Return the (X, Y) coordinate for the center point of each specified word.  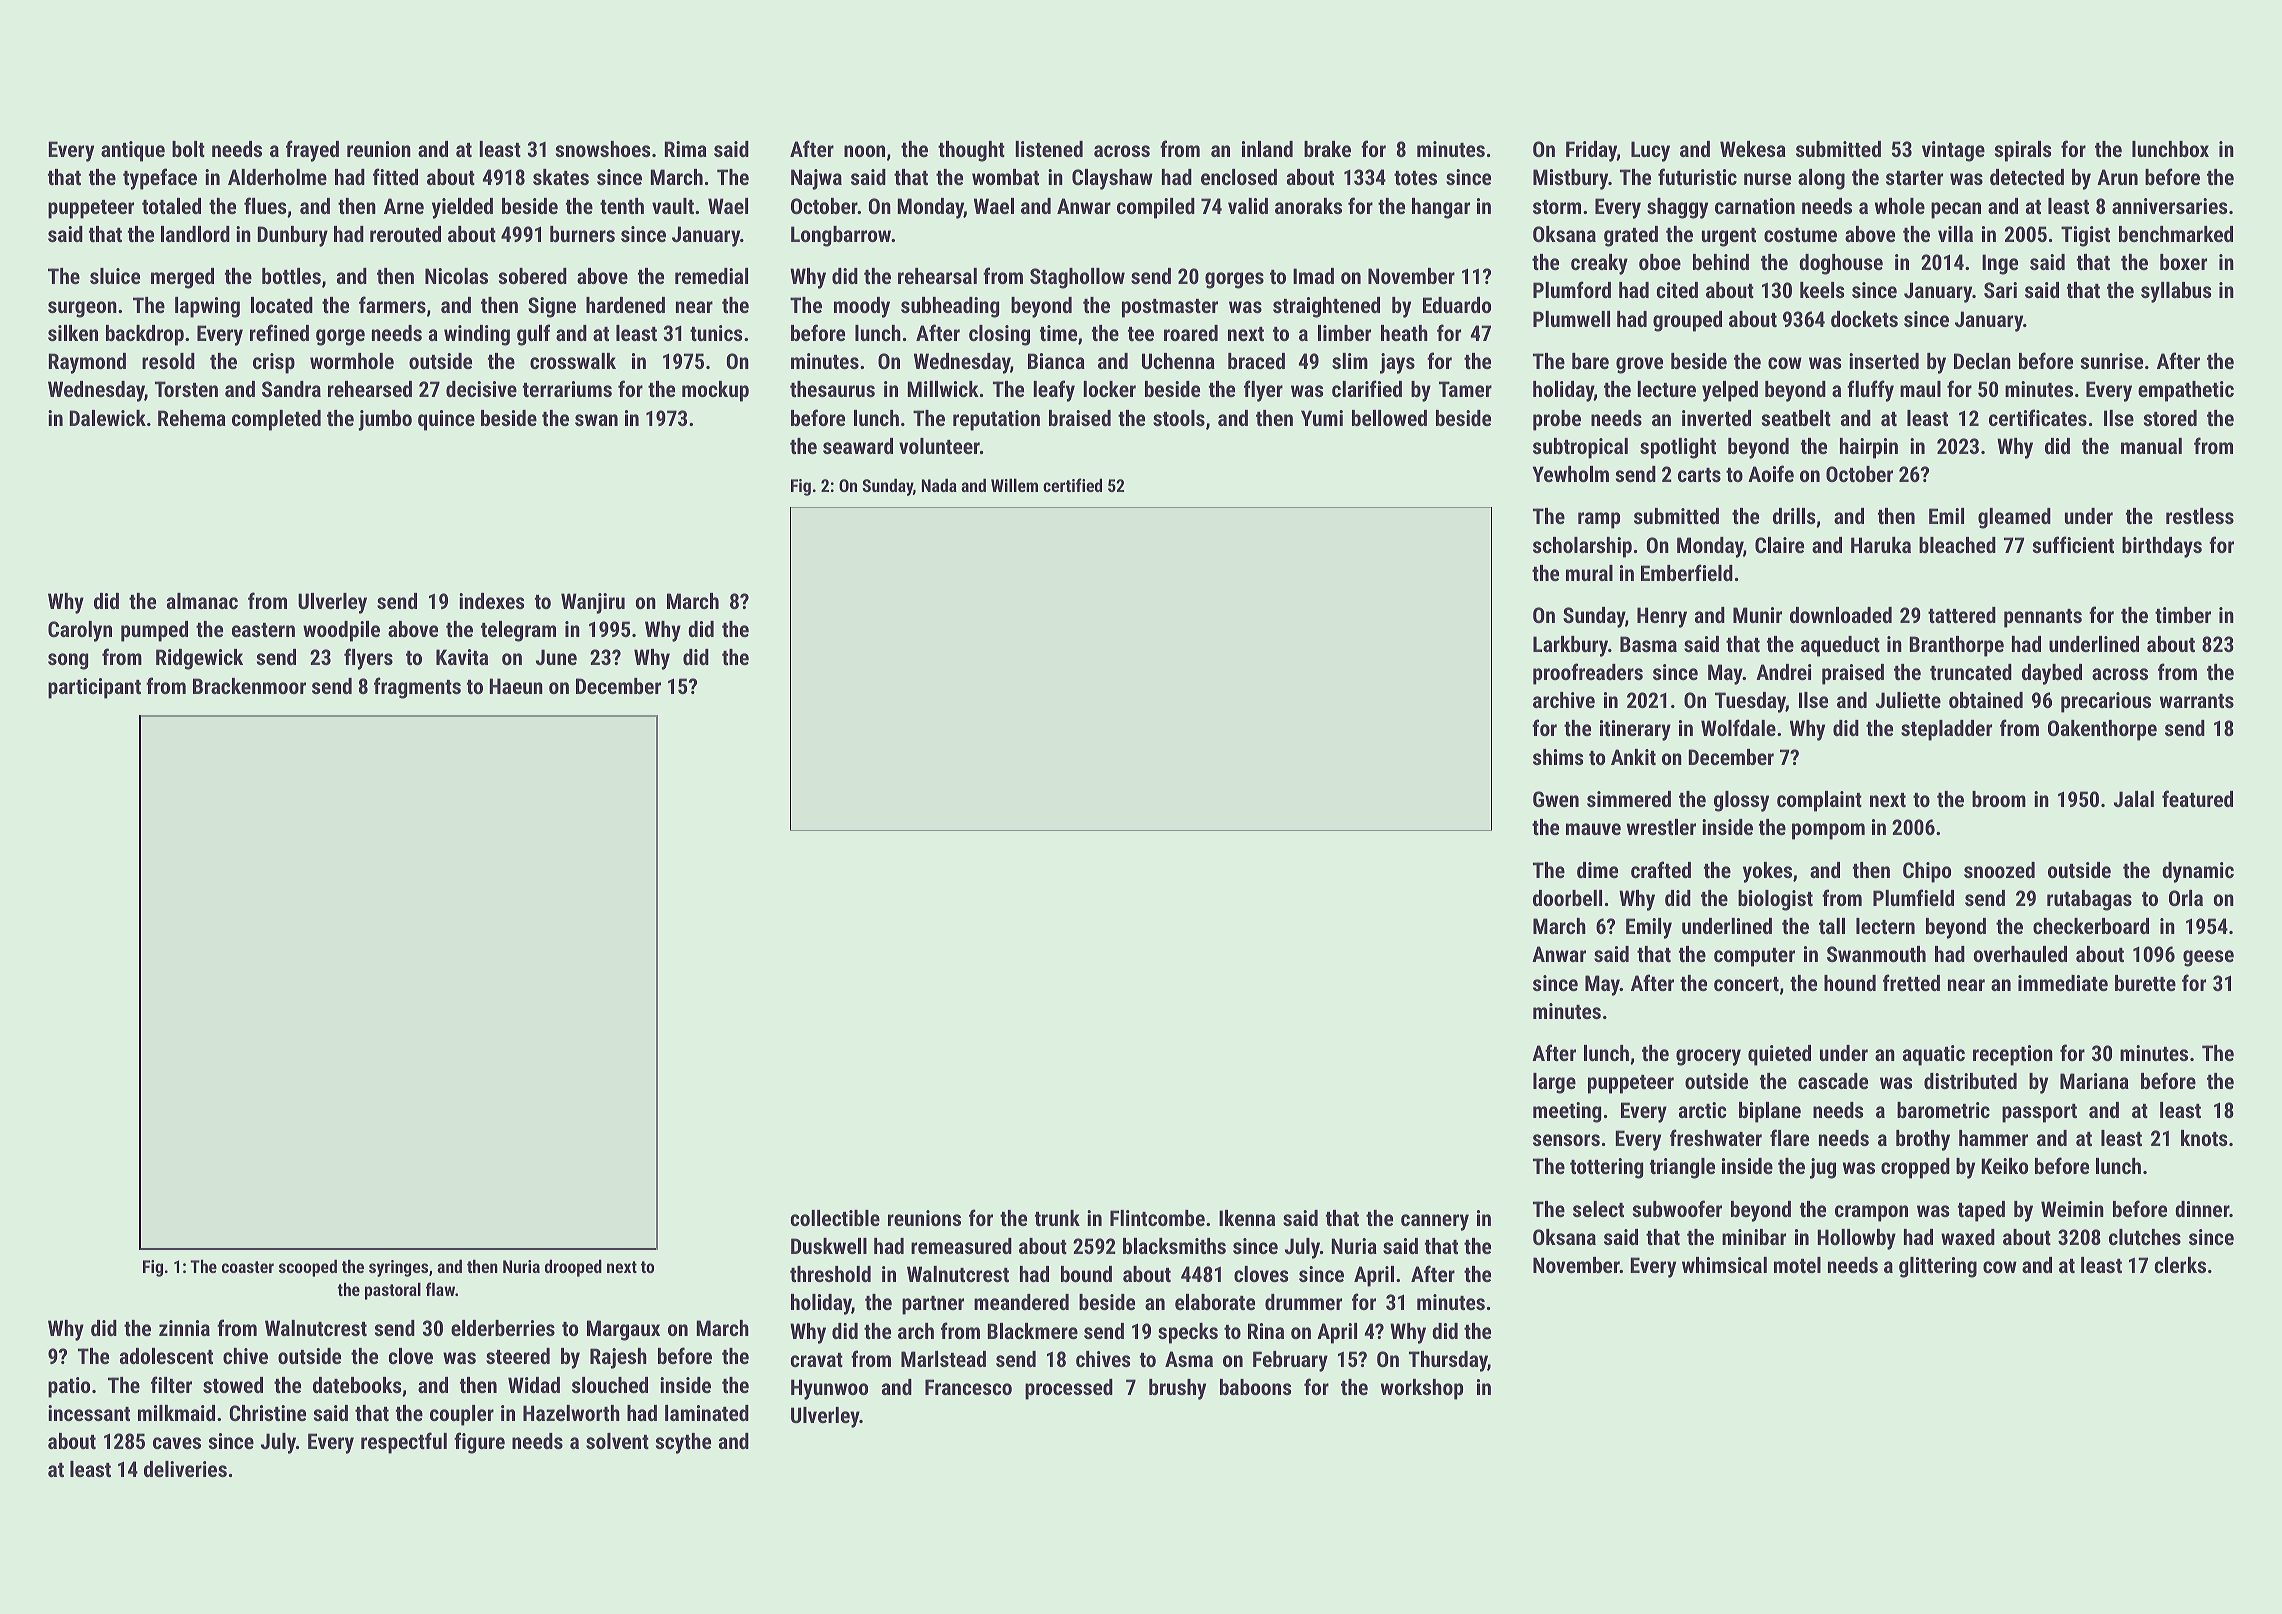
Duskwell (829, 1246)
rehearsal (937, 276)
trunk (1057, 1218)
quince (446, 420)
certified (1072, 485)
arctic (1703, 1110)
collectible (835, 1218)
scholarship (1582, 547)
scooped (308, 1268)
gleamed (2014, 518)
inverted (1716, 418)
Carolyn (80, 631)
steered (518, 1356)
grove (1639, 365)
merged (182, 278)
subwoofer (1677, 1208)
